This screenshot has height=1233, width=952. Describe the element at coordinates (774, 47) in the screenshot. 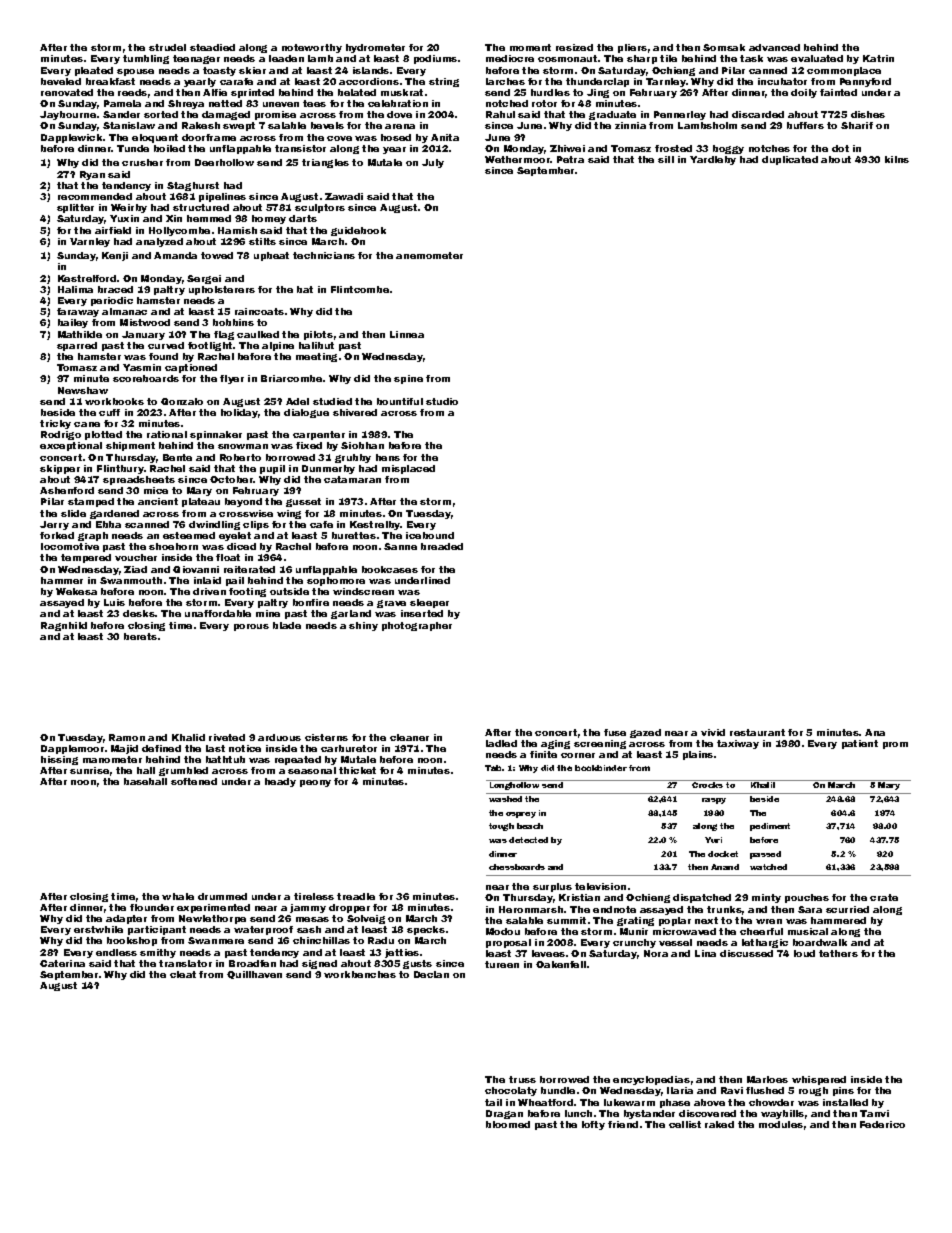

I see `advanced` at that location.
